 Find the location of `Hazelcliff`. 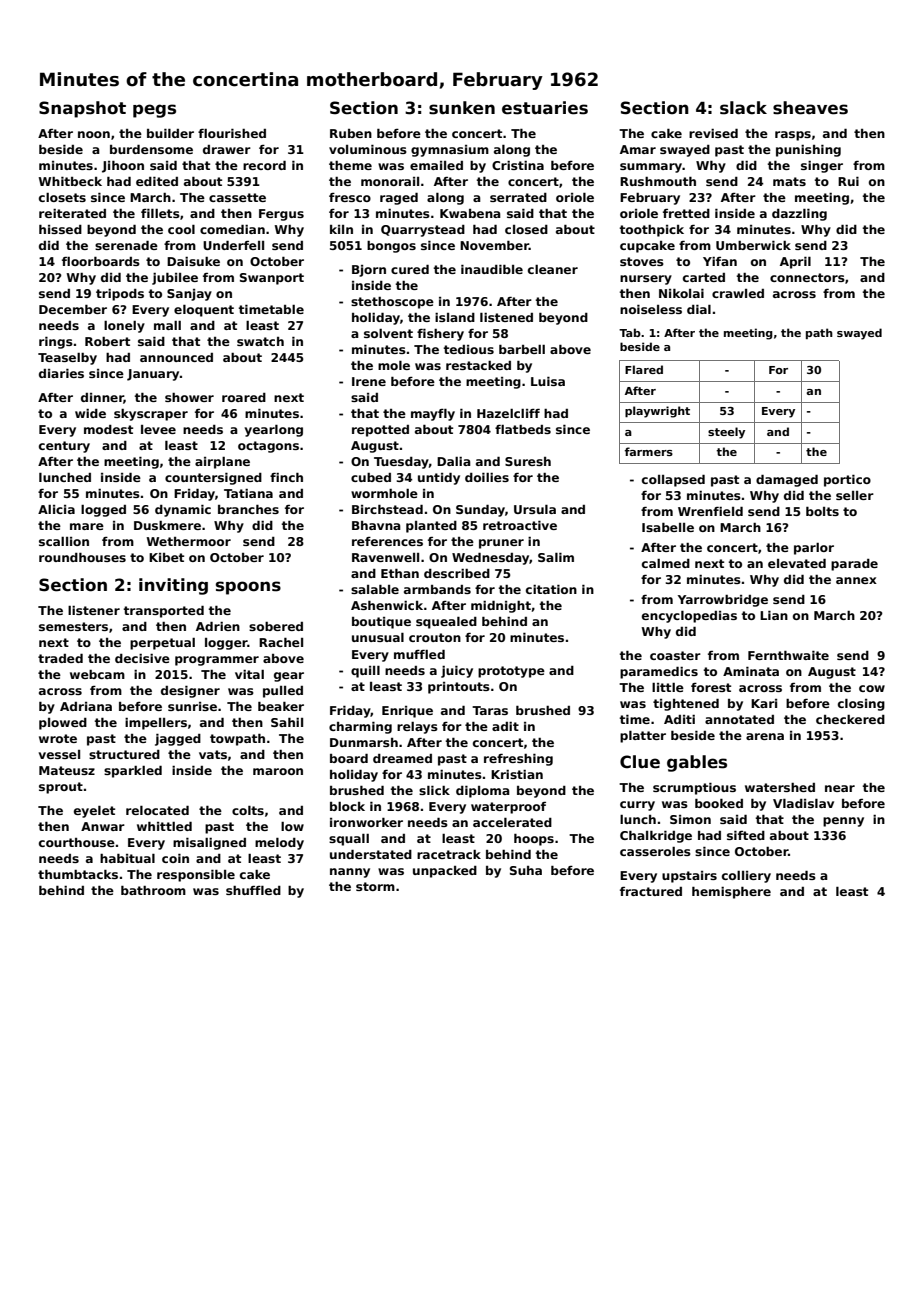

Hazelcliff is located at coordinates (508, 413).
